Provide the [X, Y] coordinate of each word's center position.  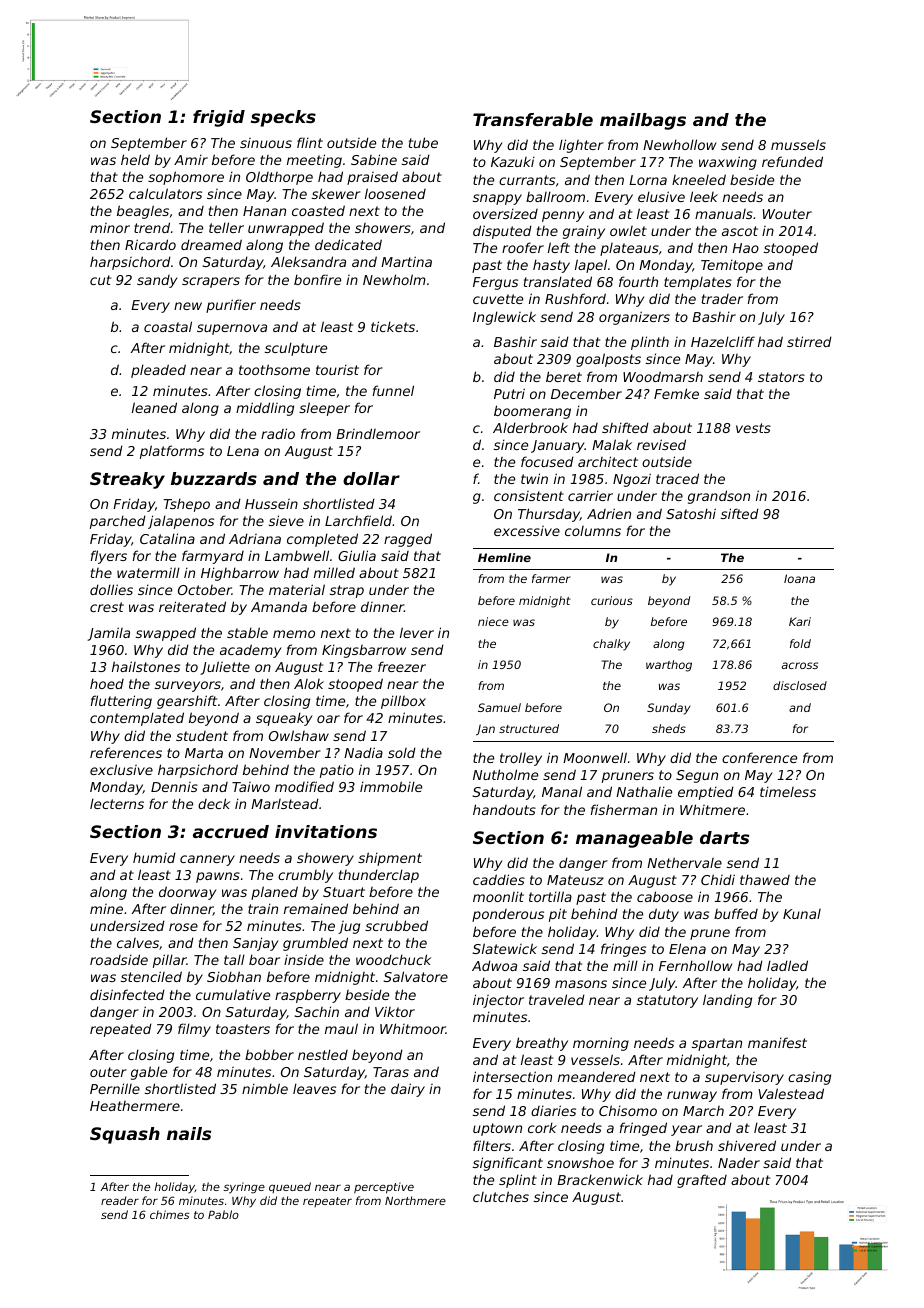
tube [423, 142]
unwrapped [286, 229]
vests [753, 428]
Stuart [344, 892]
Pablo [223, 1214]
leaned [154, 407]
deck [214, 803]
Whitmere [712, 809]
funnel [393, 390]
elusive [661, 196]
